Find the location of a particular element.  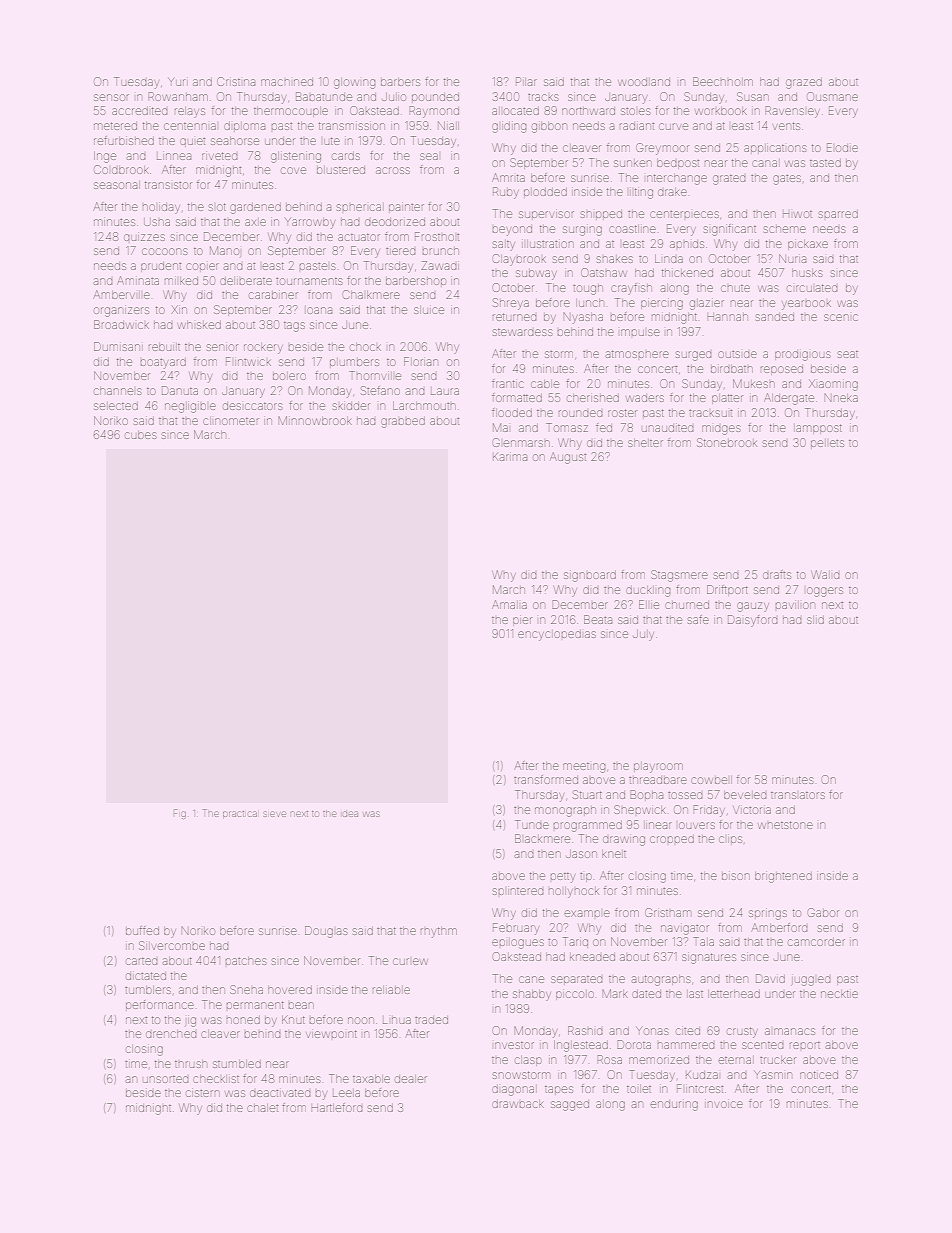

cane is located at coordinates (531, 979).
